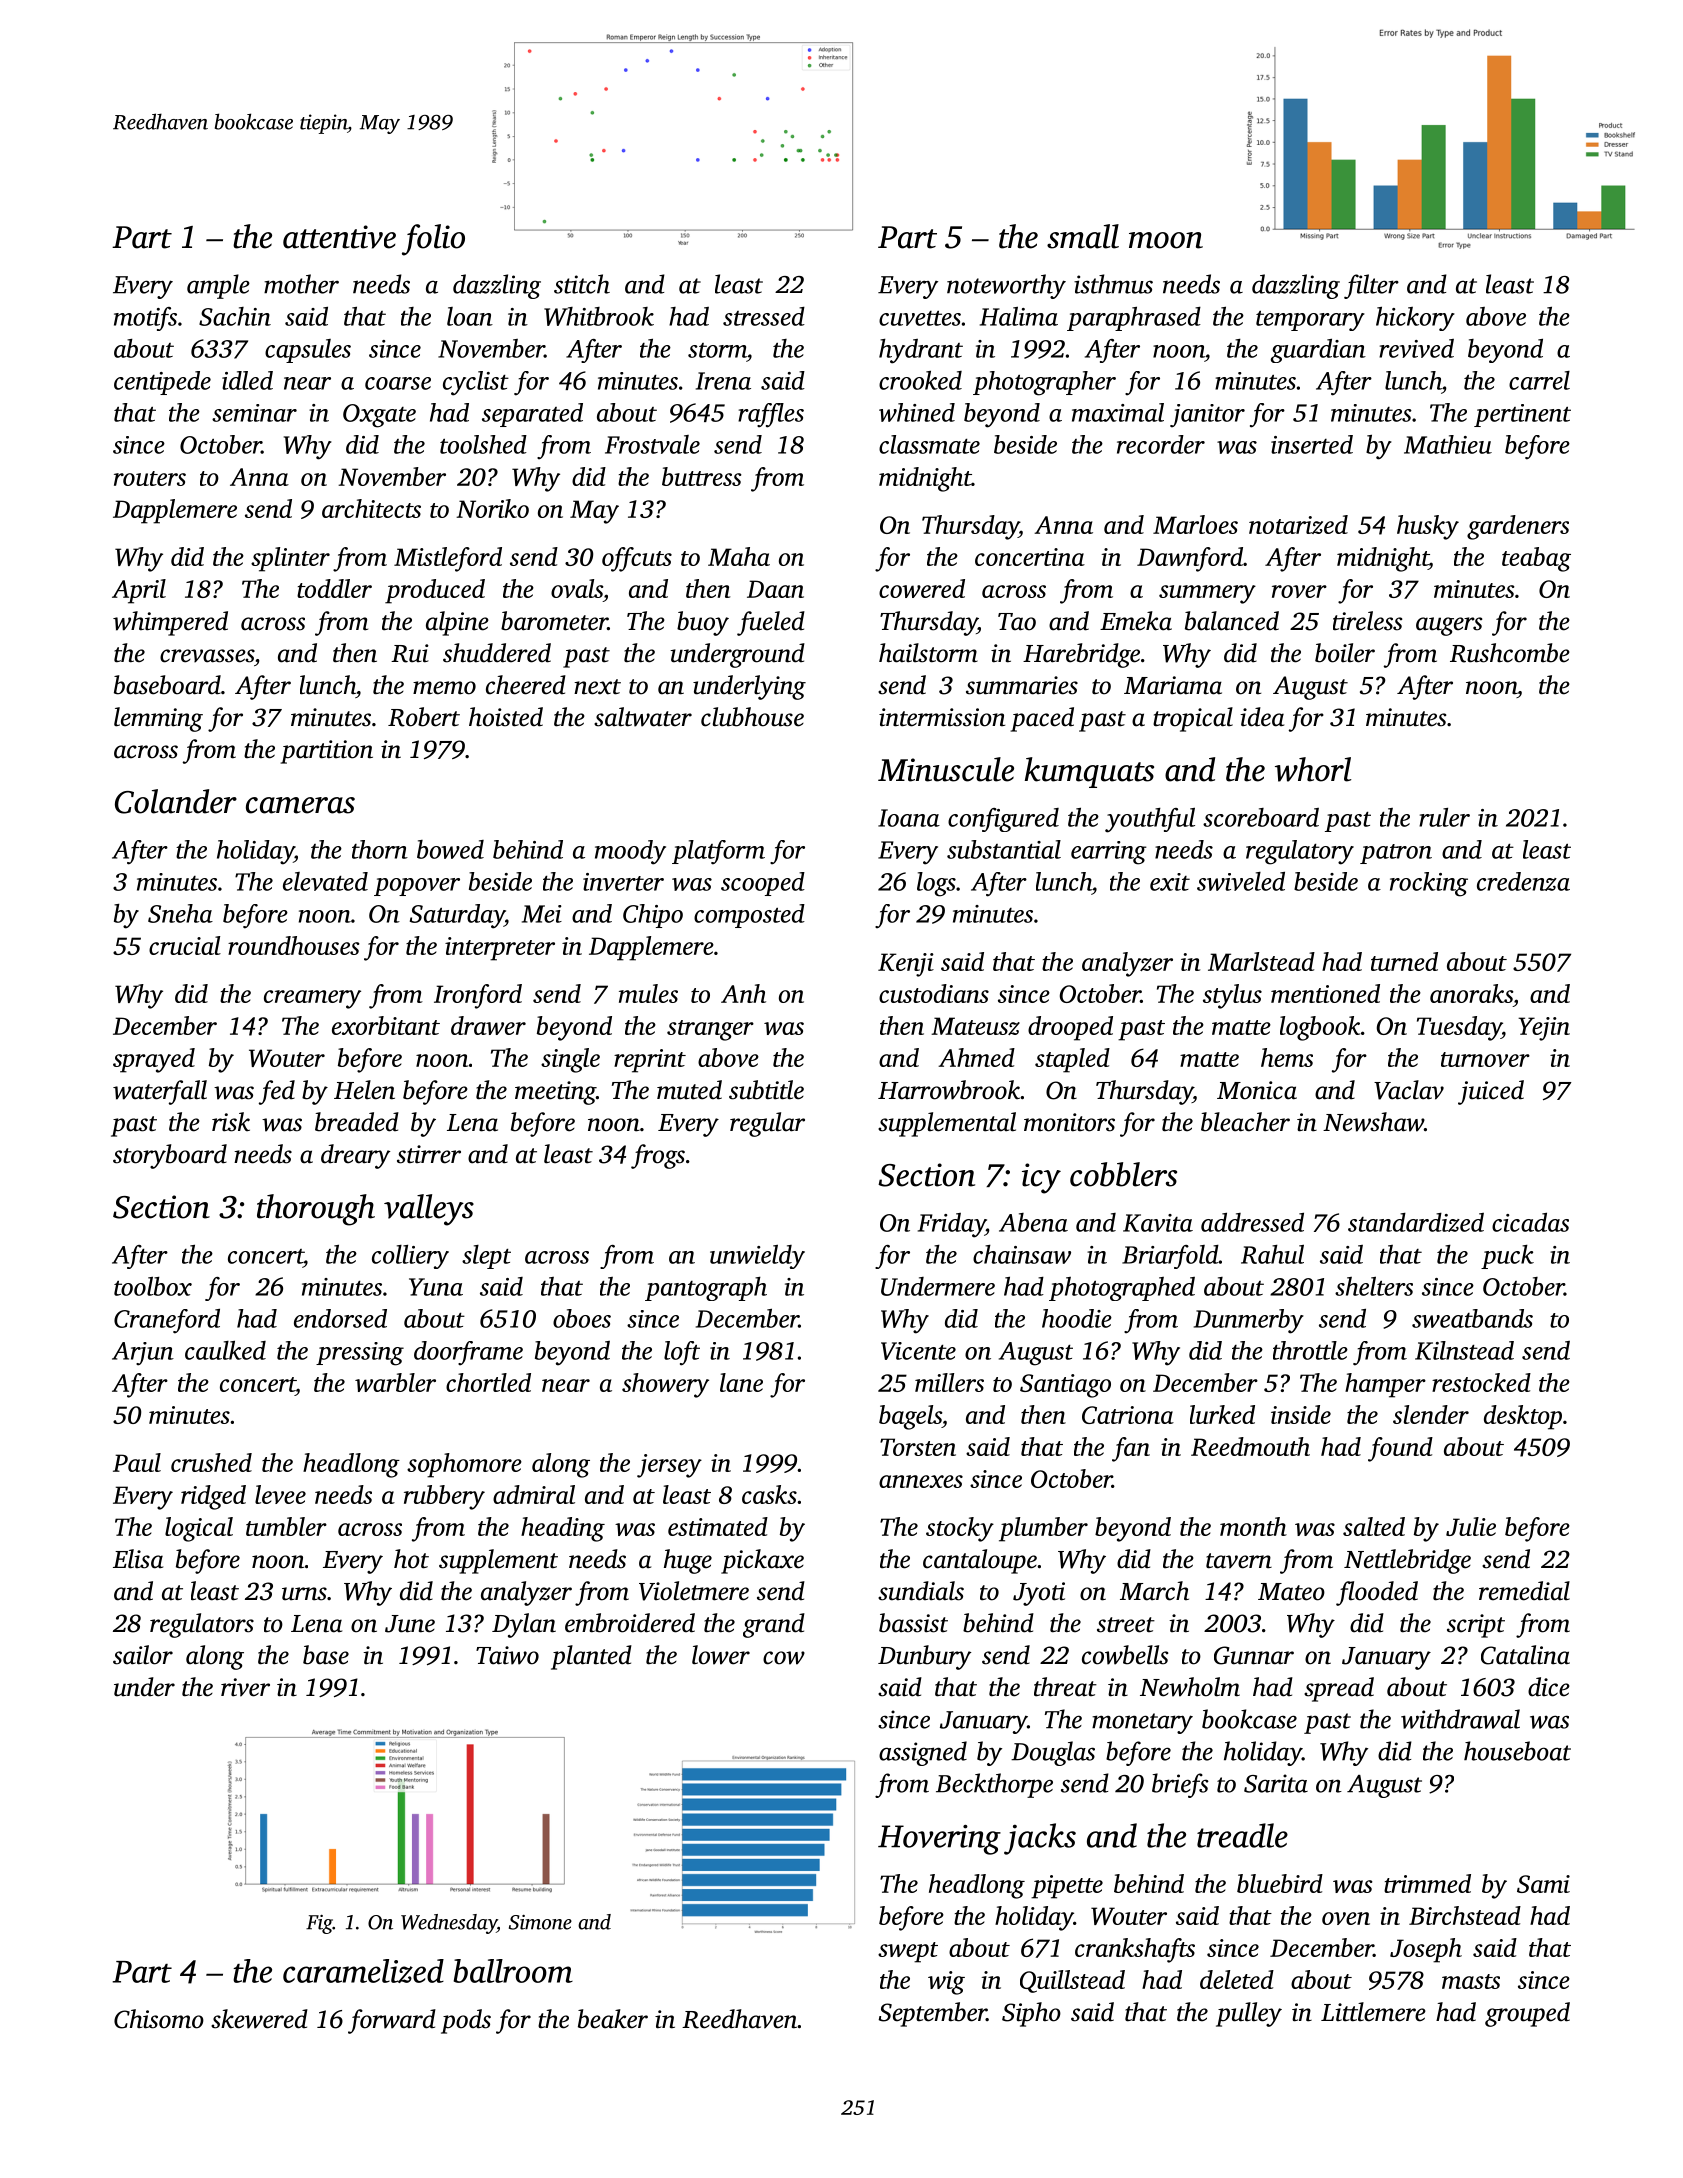 The width and height of the image is (1683, 2178). Describe the element at coordinates (906, 965) in the image. I see `Kenji` at that location.
